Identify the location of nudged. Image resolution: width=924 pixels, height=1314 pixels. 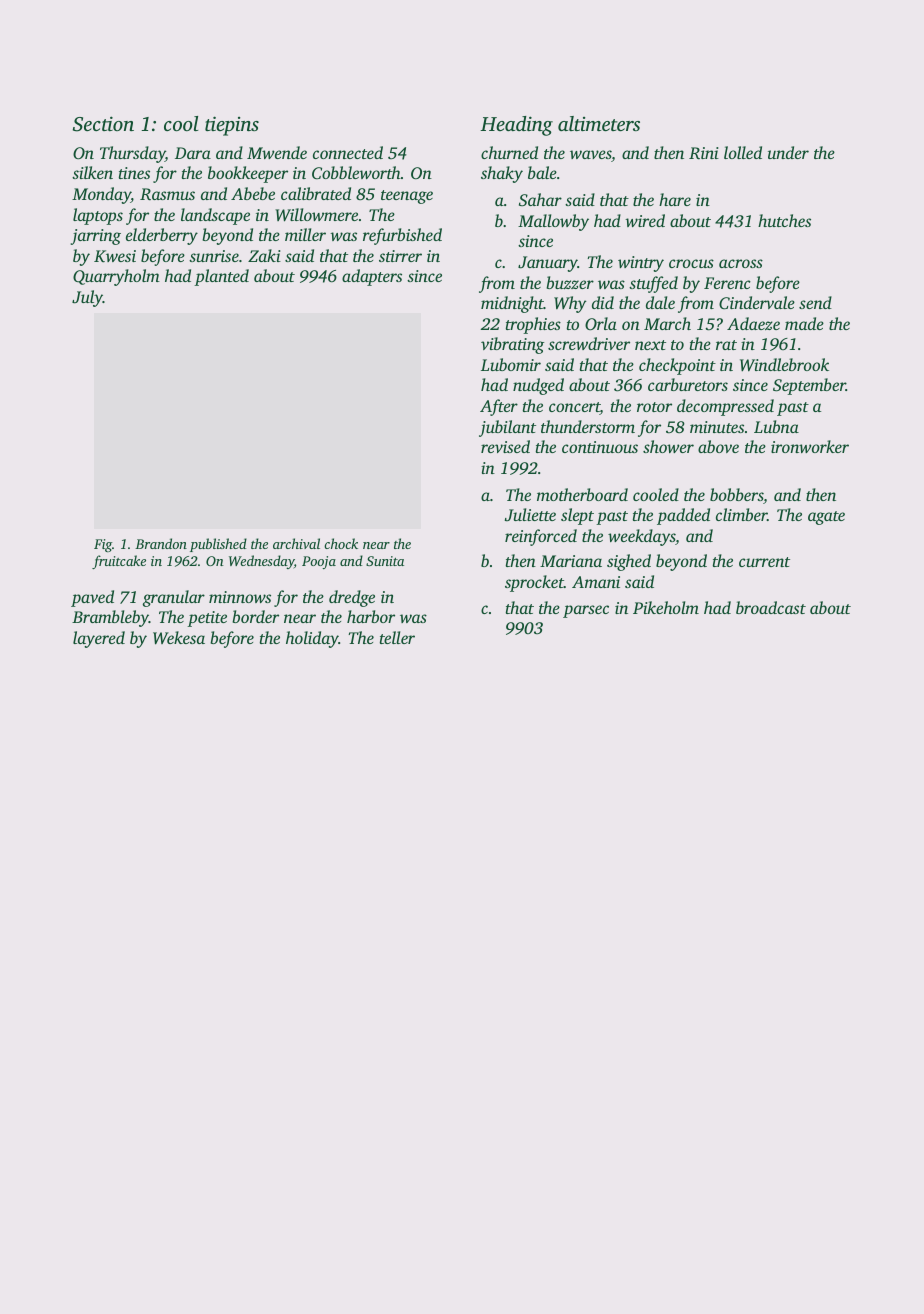
(538, 386).
